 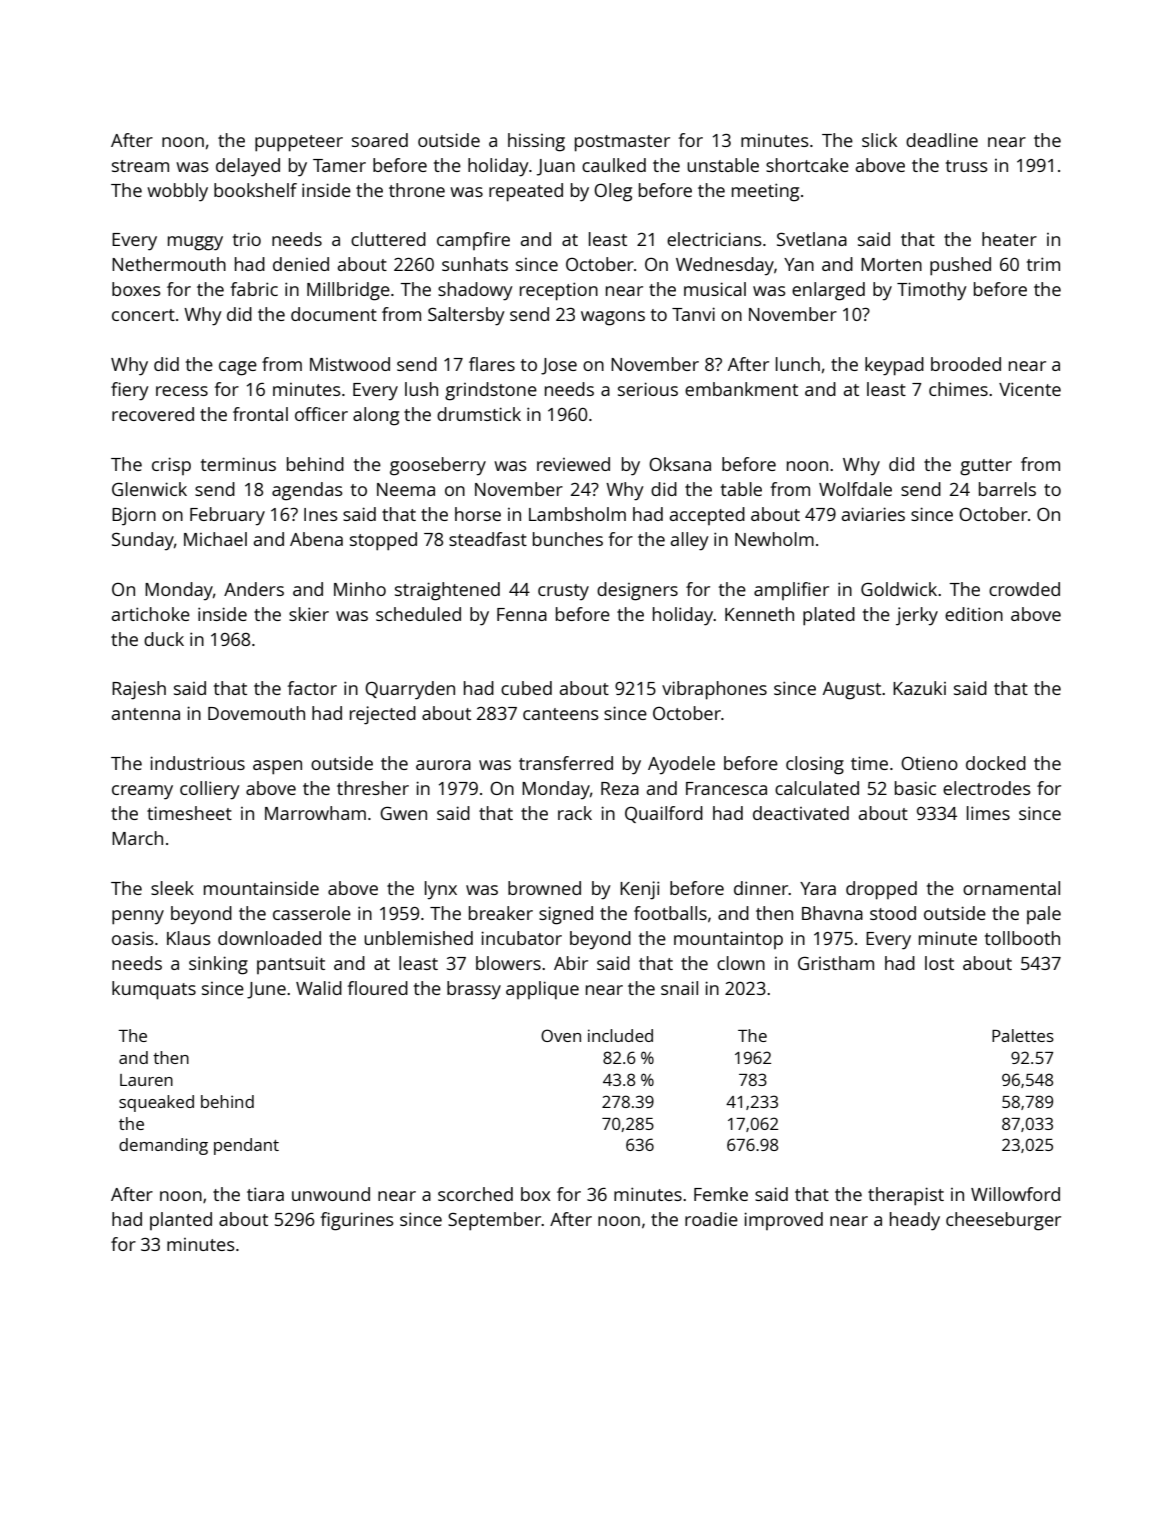 I want to click on aviaries, so click(x=873, y=514).
